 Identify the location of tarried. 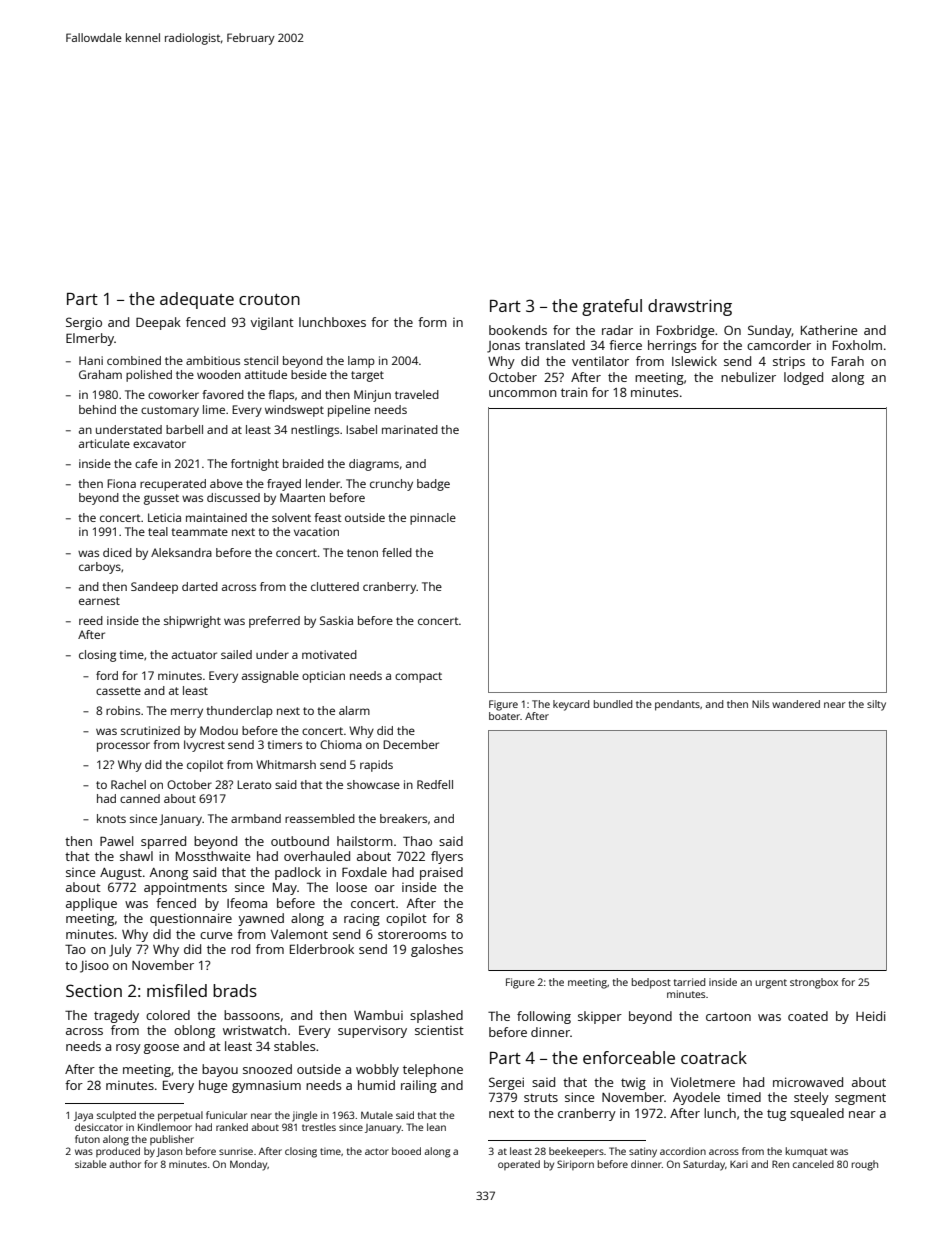
(689, 982).
